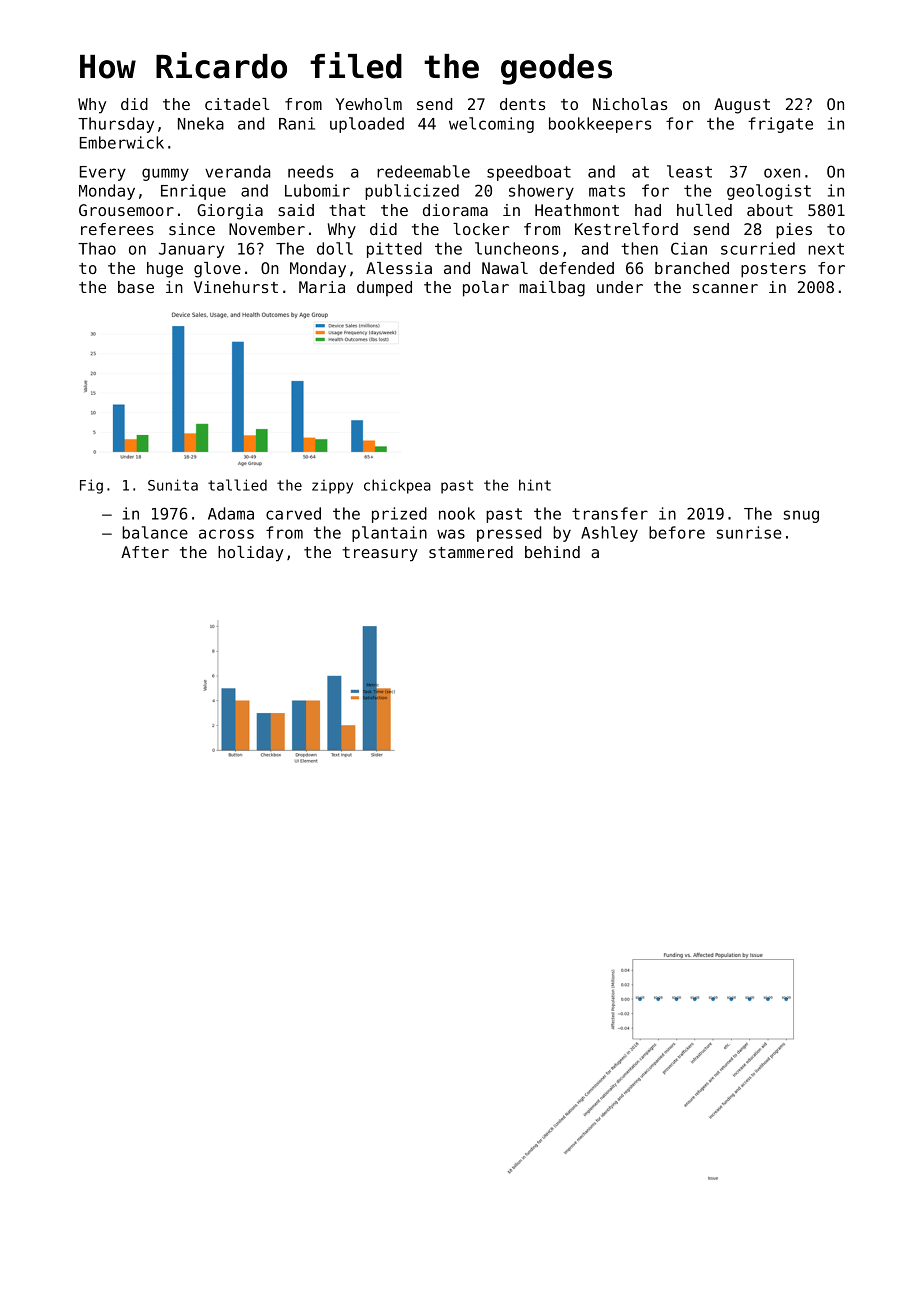  I want to click on scurried, so click(758, 248).
